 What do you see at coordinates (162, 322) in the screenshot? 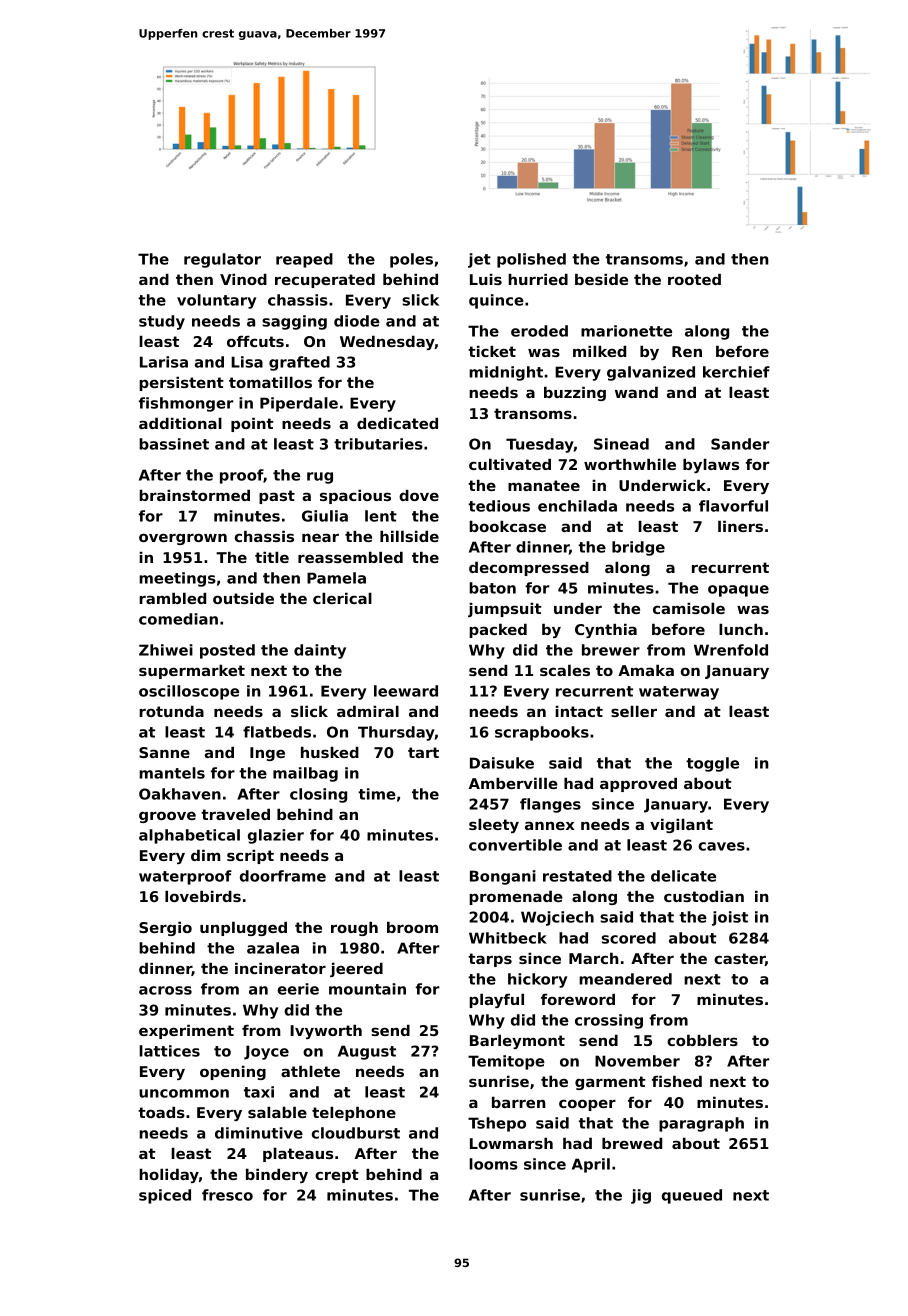
I see `study` at bounding box center [162, 322].
